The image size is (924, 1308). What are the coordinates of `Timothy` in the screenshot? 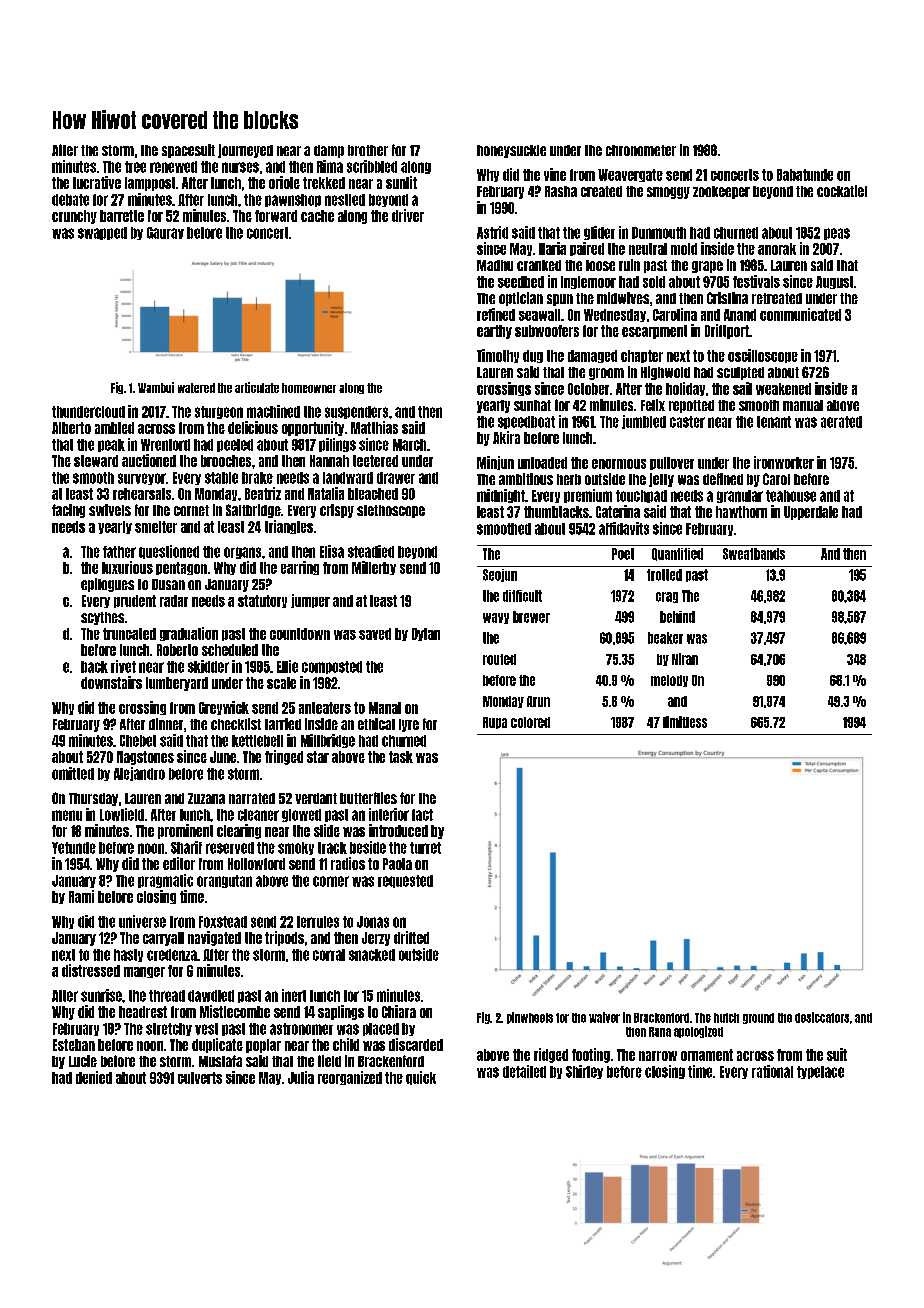 It's located at (498, 356).
